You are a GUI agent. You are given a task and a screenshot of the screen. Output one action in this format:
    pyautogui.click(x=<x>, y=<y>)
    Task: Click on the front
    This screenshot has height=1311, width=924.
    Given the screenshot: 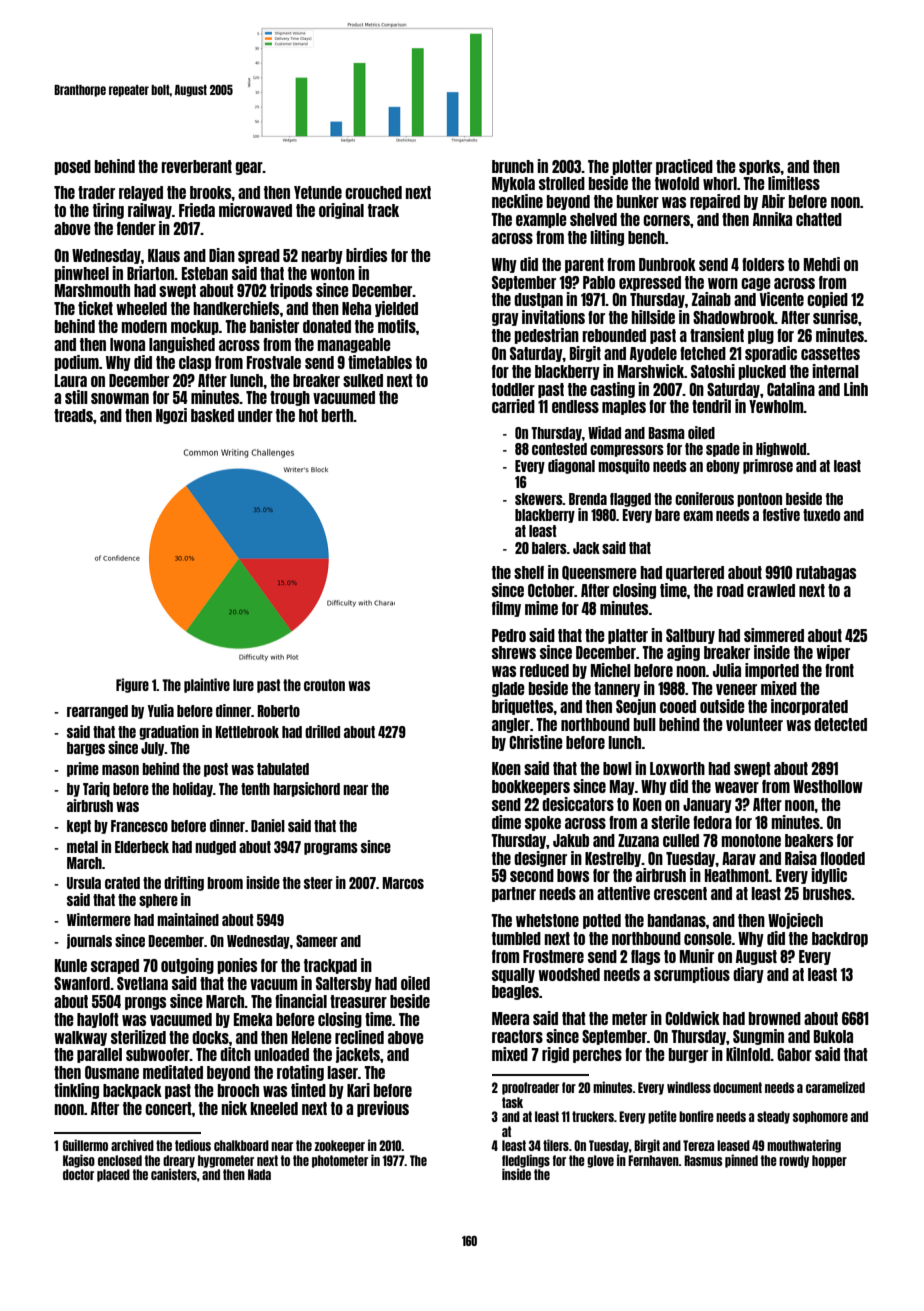 What is the action you would take?
    pyautogui.click(x=839, y=670)
